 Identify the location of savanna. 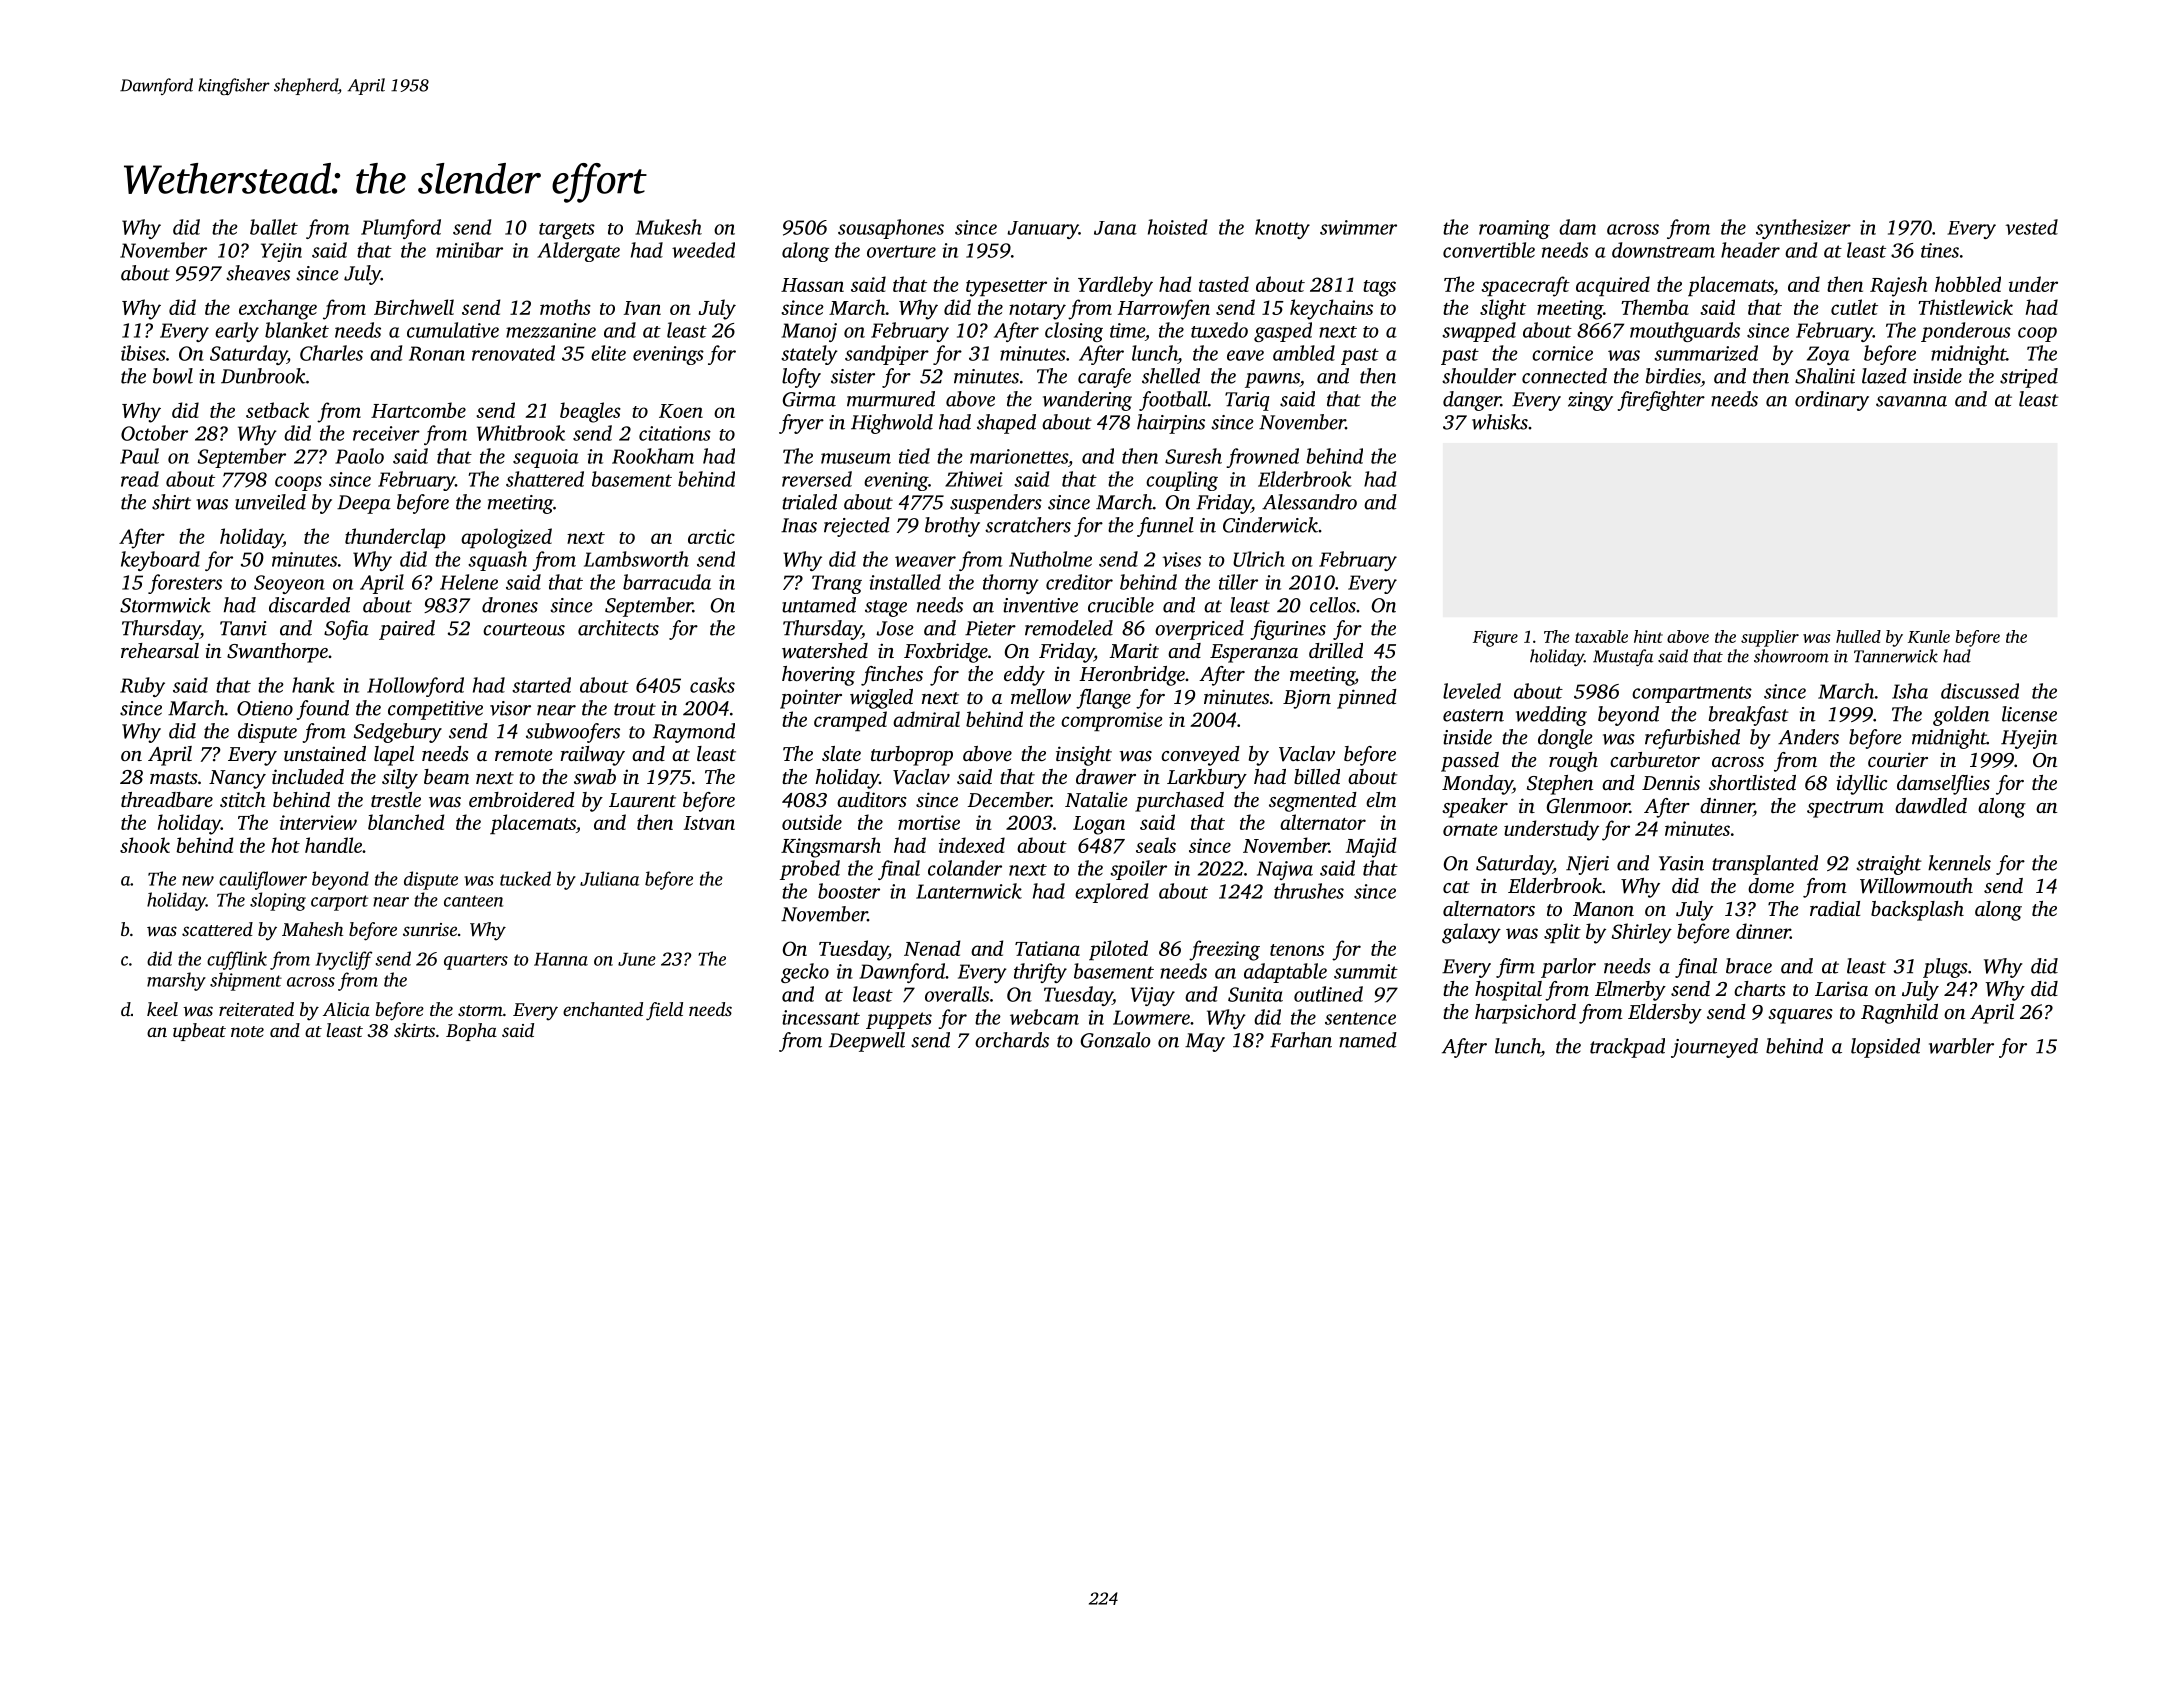
(1911, 401).
